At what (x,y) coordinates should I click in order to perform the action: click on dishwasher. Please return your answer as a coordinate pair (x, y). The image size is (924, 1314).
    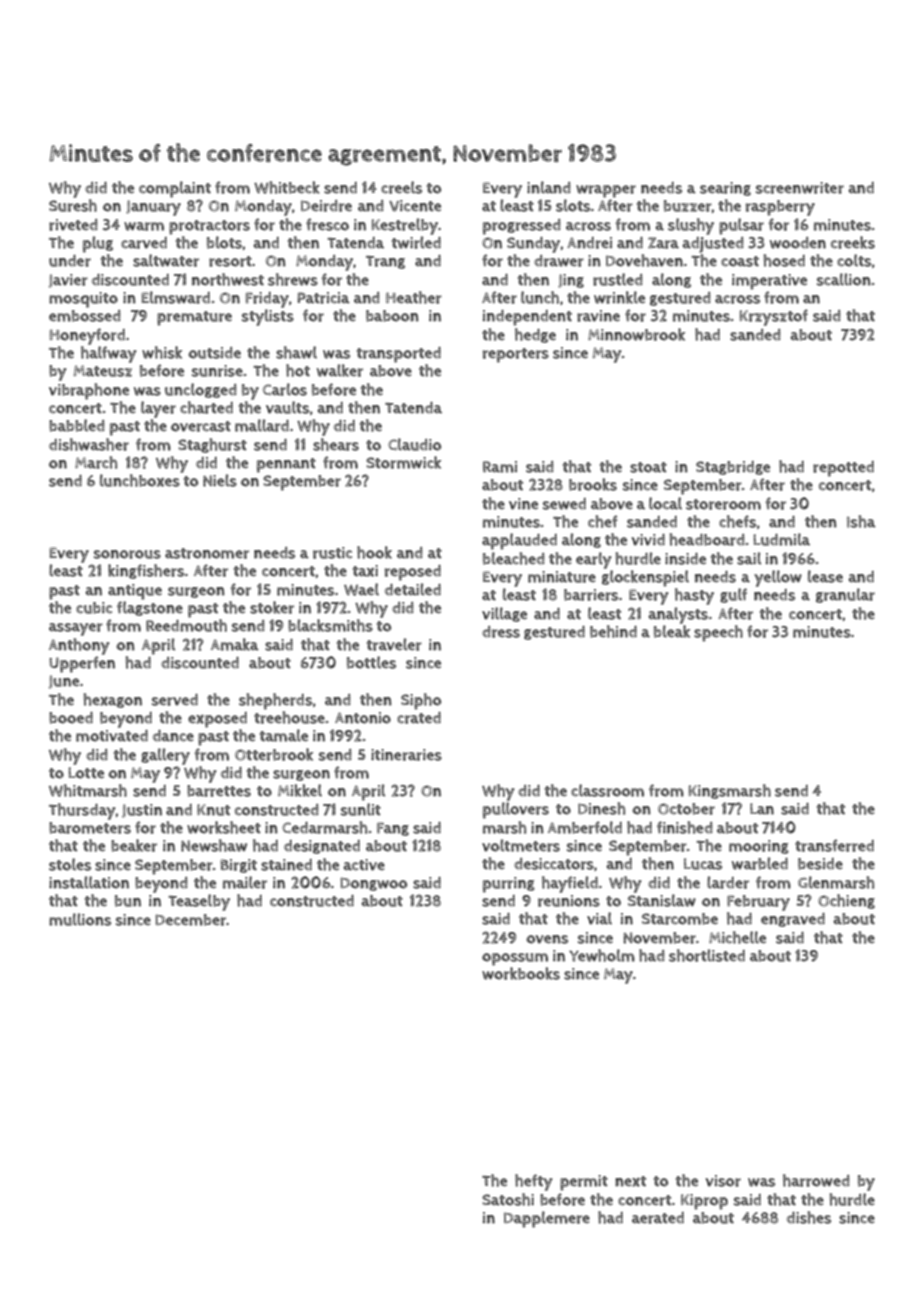
    Looking at the image, I should click on (89, 444).
